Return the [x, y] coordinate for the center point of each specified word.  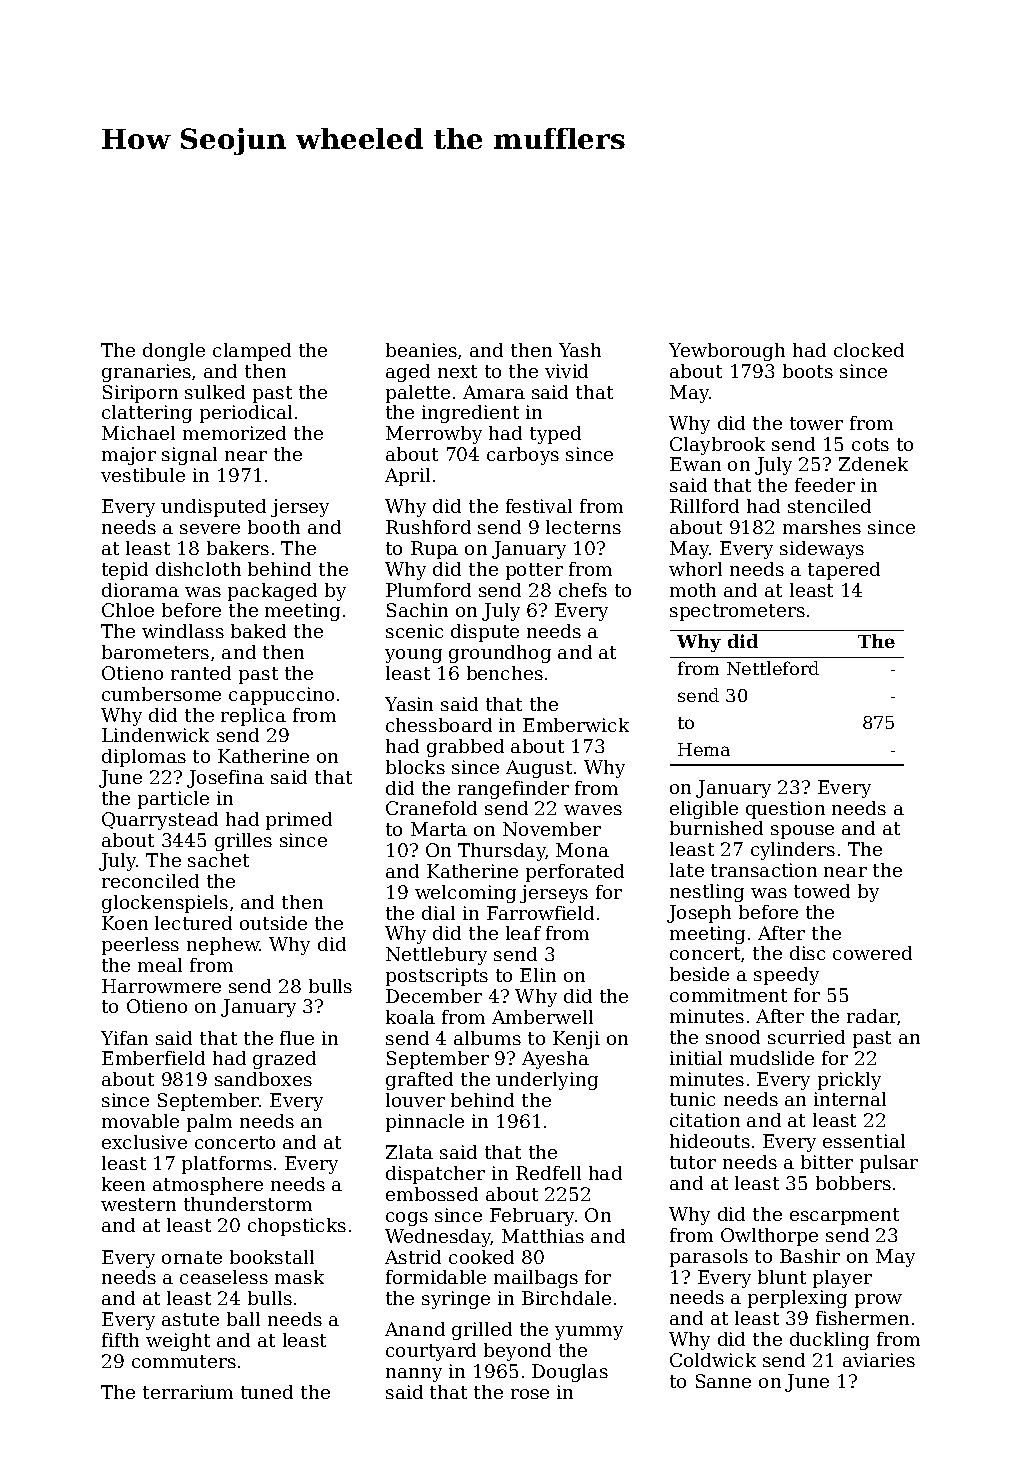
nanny [414, 1375]
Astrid [413, 1257]
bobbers [853, 1183]
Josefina [225, 779]
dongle [174, 352]
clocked [869, 350]
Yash [580, 350]
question [785, 810]
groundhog [500, 654]
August [539, 769]
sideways [822, 550]
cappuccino [281, 696]
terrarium [188, 1392]
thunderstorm [248, 1204]
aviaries [879, 1360]
